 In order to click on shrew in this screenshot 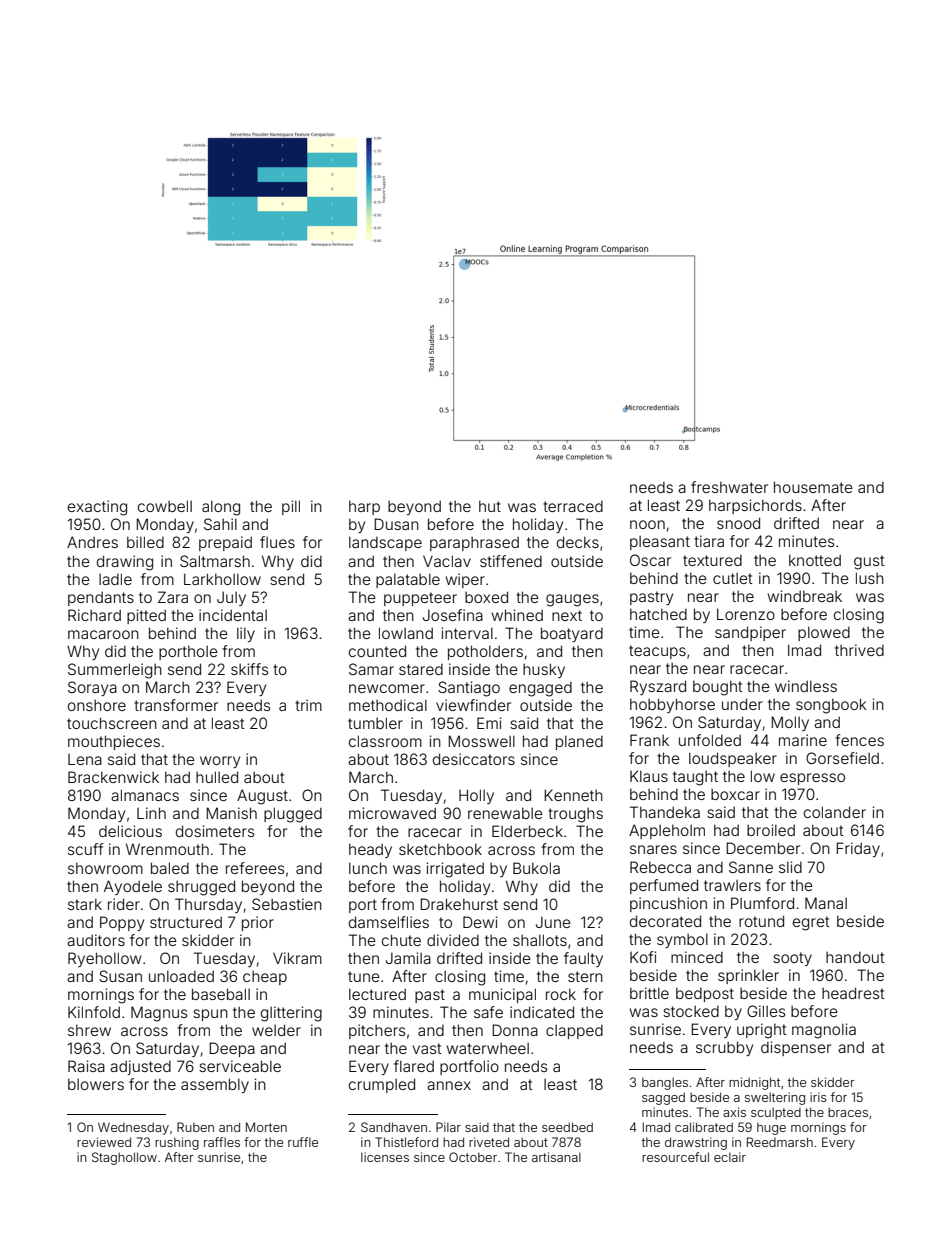, I will do `click(89, 1030)`.
